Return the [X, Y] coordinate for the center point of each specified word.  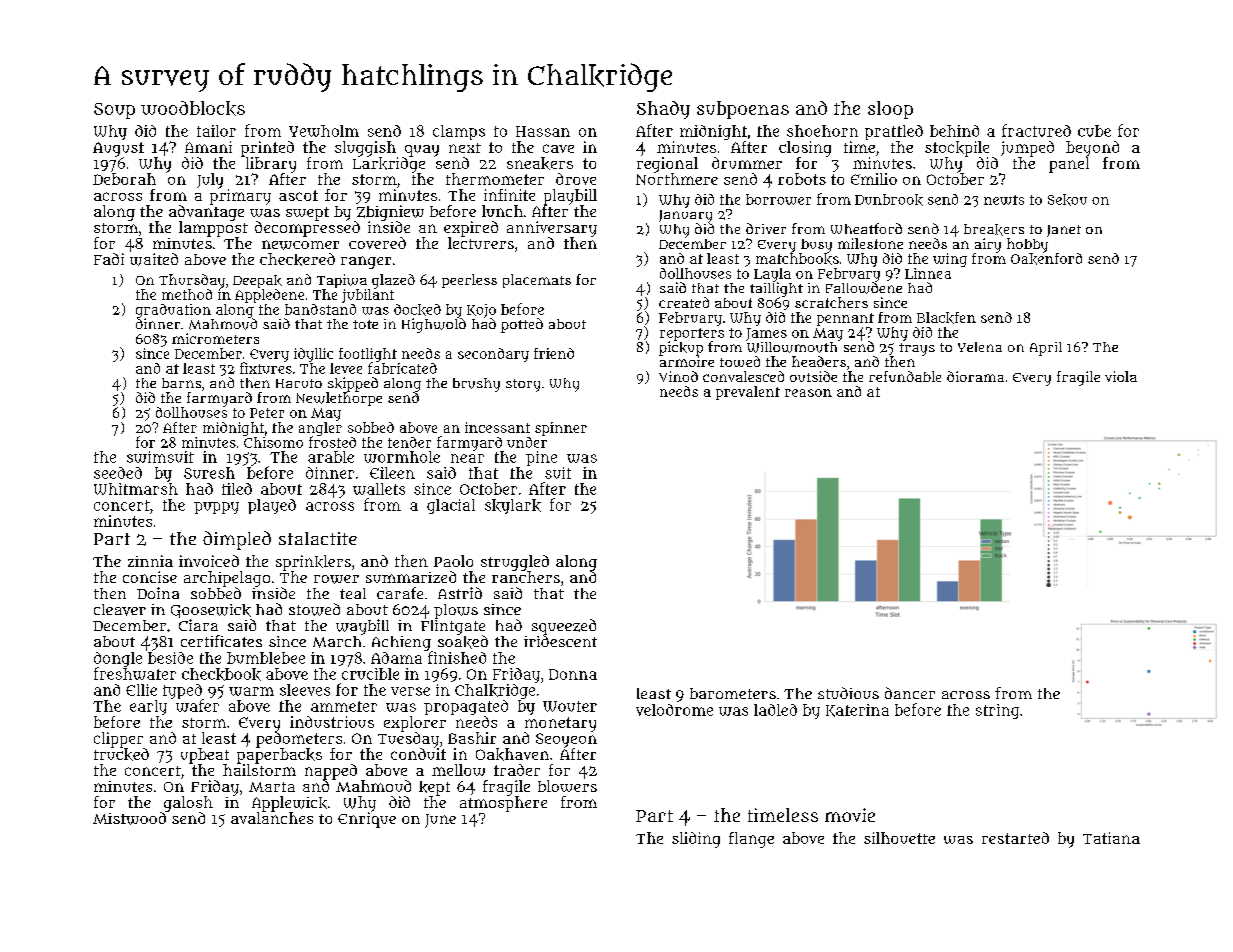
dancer [910, 693]
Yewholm [324, 131]
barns [181, 383]
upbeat [205, 756]
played [272, 506]
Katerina [857, 710]
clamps [459, 132]
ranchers [526, 577]
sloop [890, 110]
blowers [567, 786]
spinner [561, 429]
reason [808, 393]
